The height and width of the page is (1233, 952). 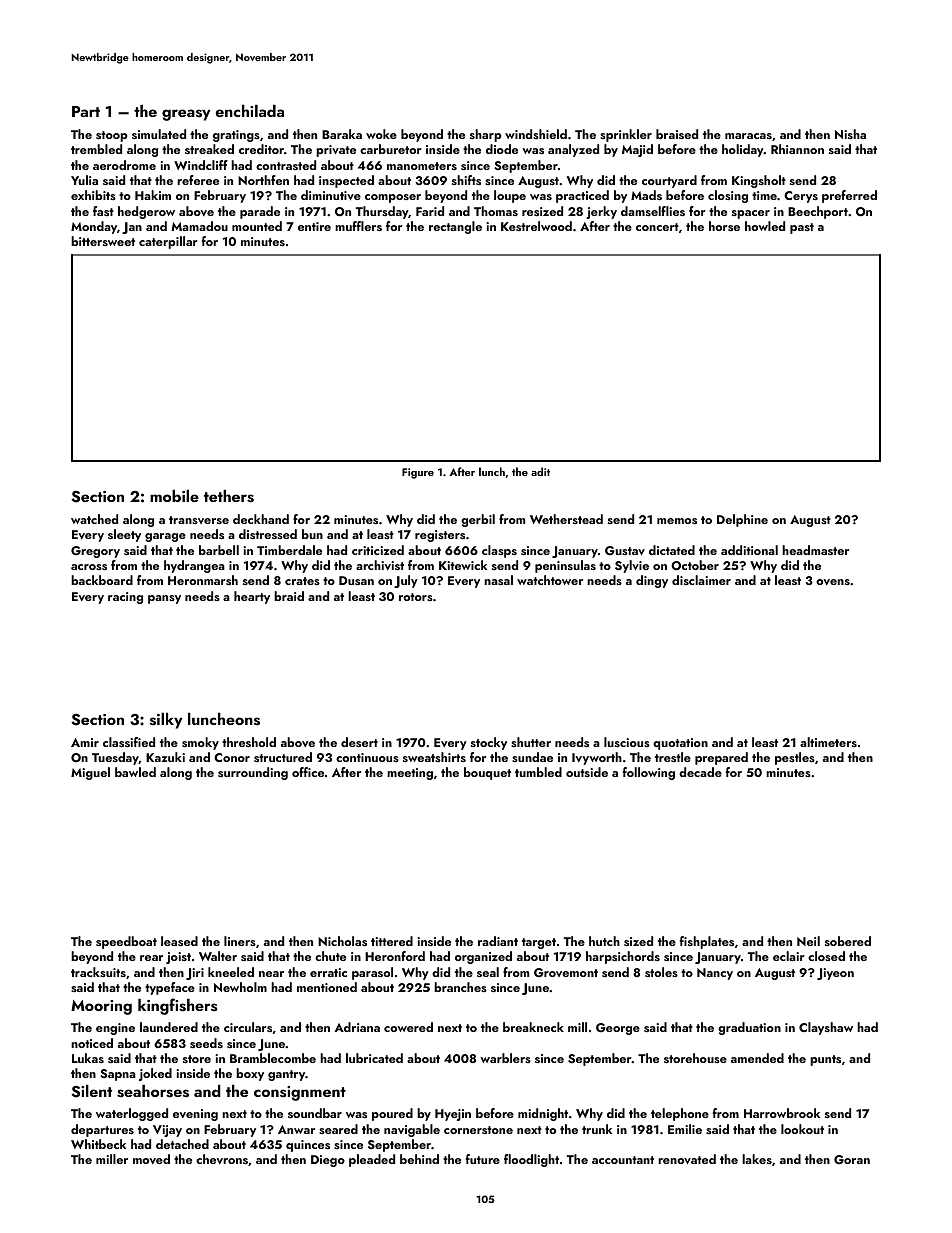 What do you see at coordinates (677, 134) in the page?
I see `braised` at bounding box center [677, 134].
